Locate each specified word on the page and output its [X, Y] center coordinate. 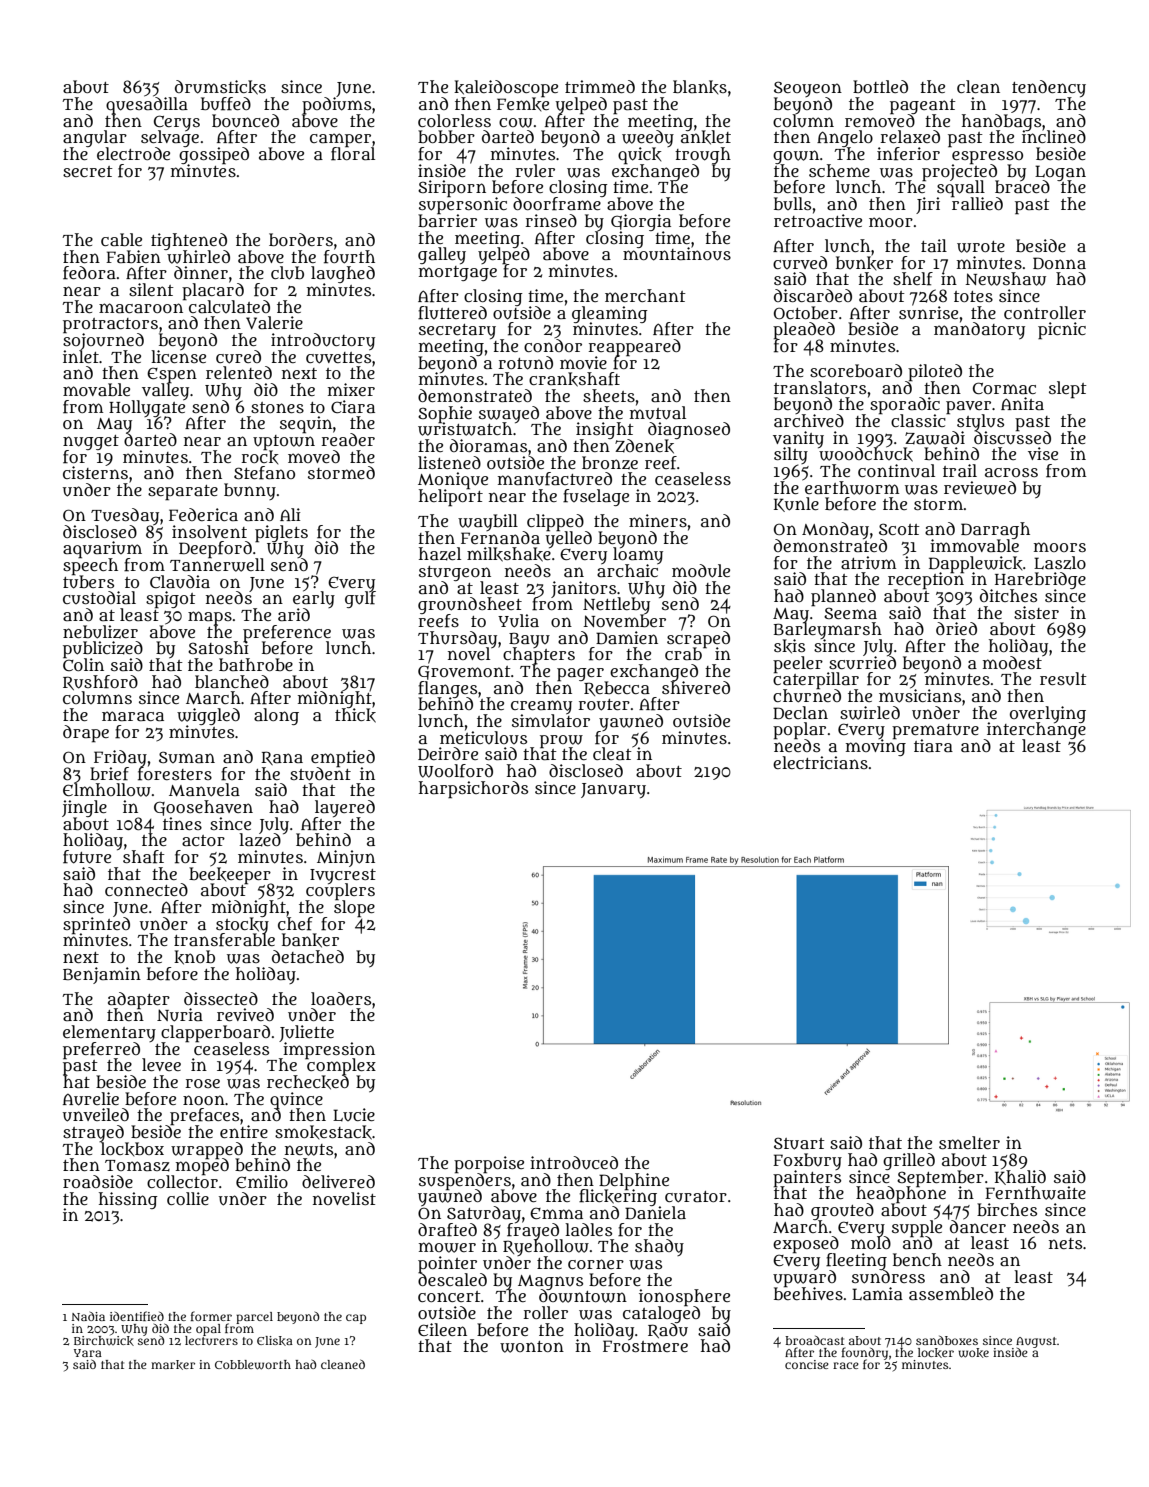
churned [807, 696]
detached [308, 956]
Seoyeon [808, 89]
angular [95, 139]
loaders [341, 998]
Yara [88, 1353]
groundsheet [470, 605]
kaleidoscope [506, 89]
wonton [532, 1347]
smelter [969, 1142]
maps [210, 618]
